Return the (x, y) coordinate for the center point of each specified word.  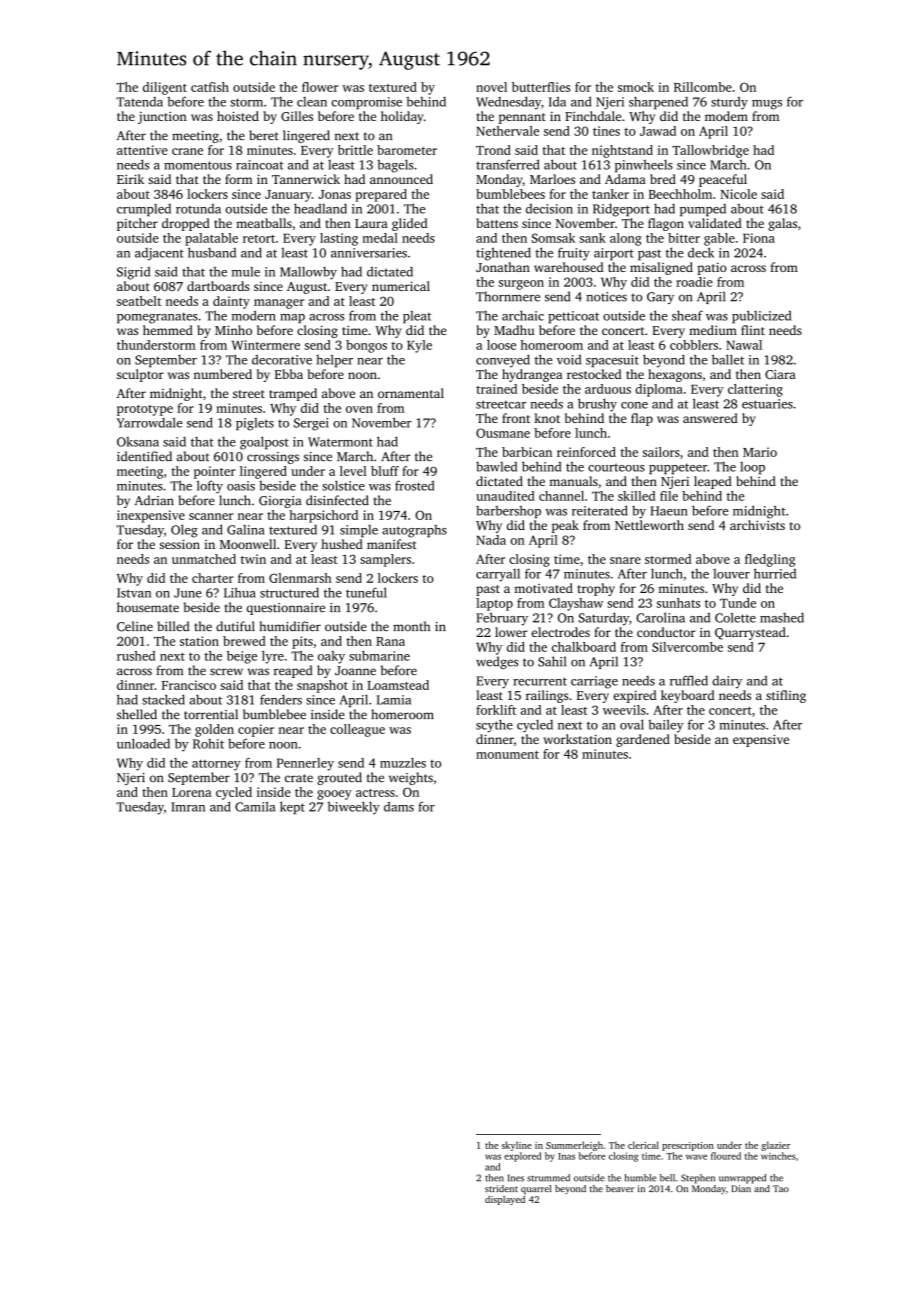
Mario (760, 452)
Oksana (138, 442)
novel (491, 87)
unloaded (143, 743)
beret (264, 135)
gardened (643, 740)
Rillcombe (703, 87)
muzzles (403, 763)
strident (501, 1188)
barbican (527, 452)
